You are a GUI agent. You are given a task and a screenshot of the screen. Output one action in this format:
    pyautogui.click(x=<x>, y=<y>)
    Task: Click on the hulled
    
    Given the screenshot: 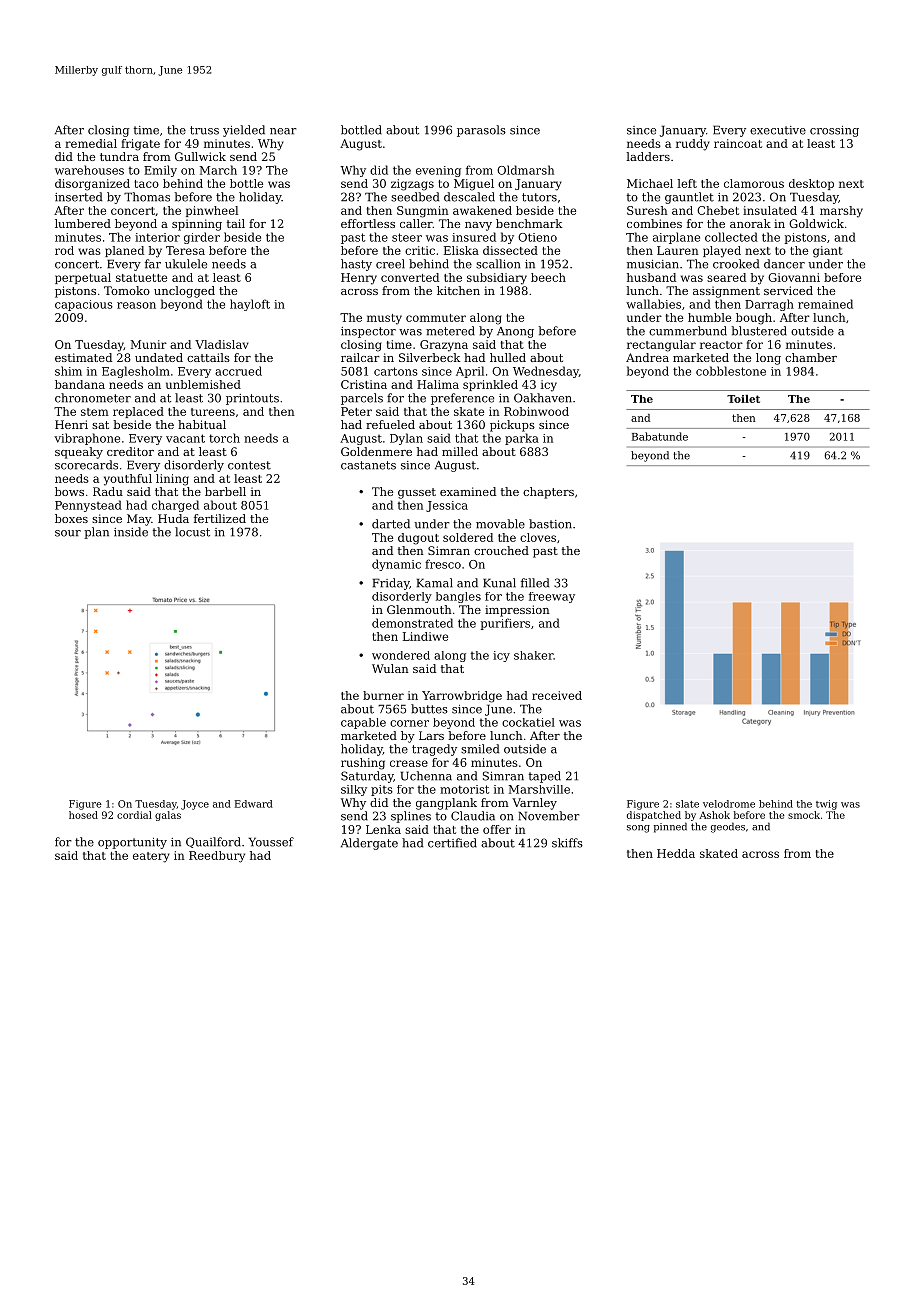 What is the action you would take?
    pyautogui.click(x=508, y=357)
